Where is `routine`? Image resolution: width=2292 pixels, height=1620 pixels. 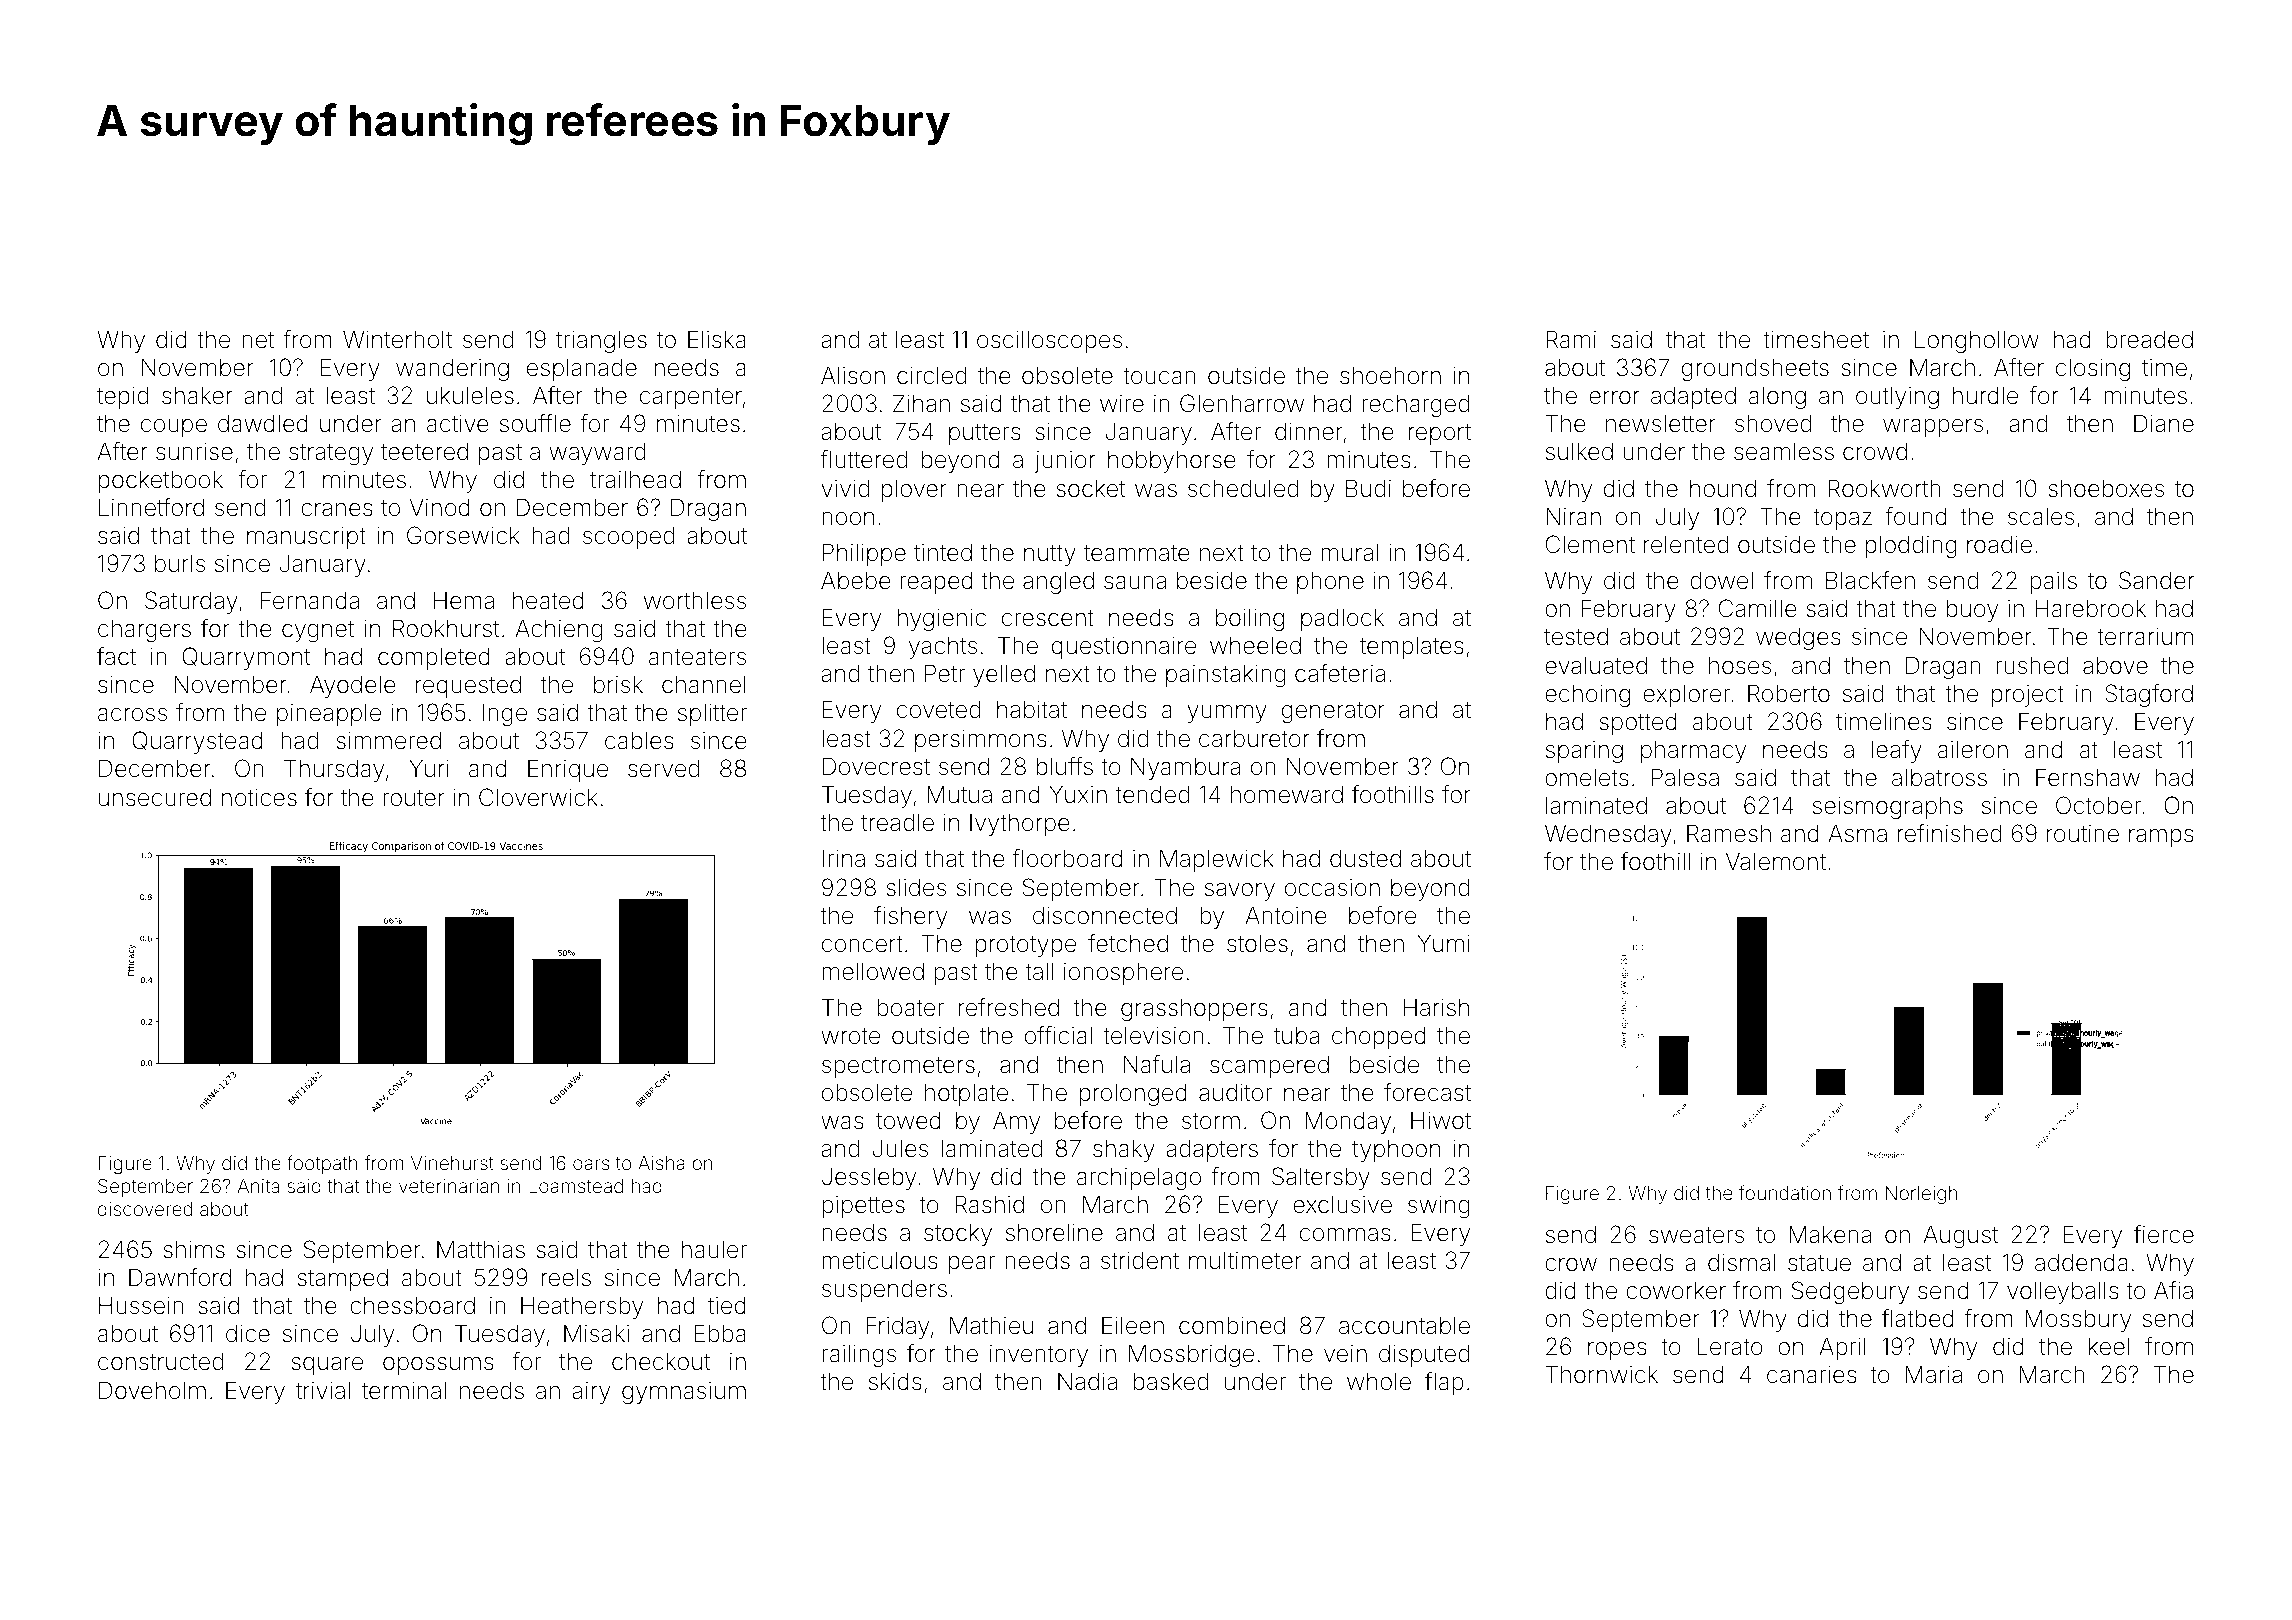
routine is located at coordinates (2083, 834).
